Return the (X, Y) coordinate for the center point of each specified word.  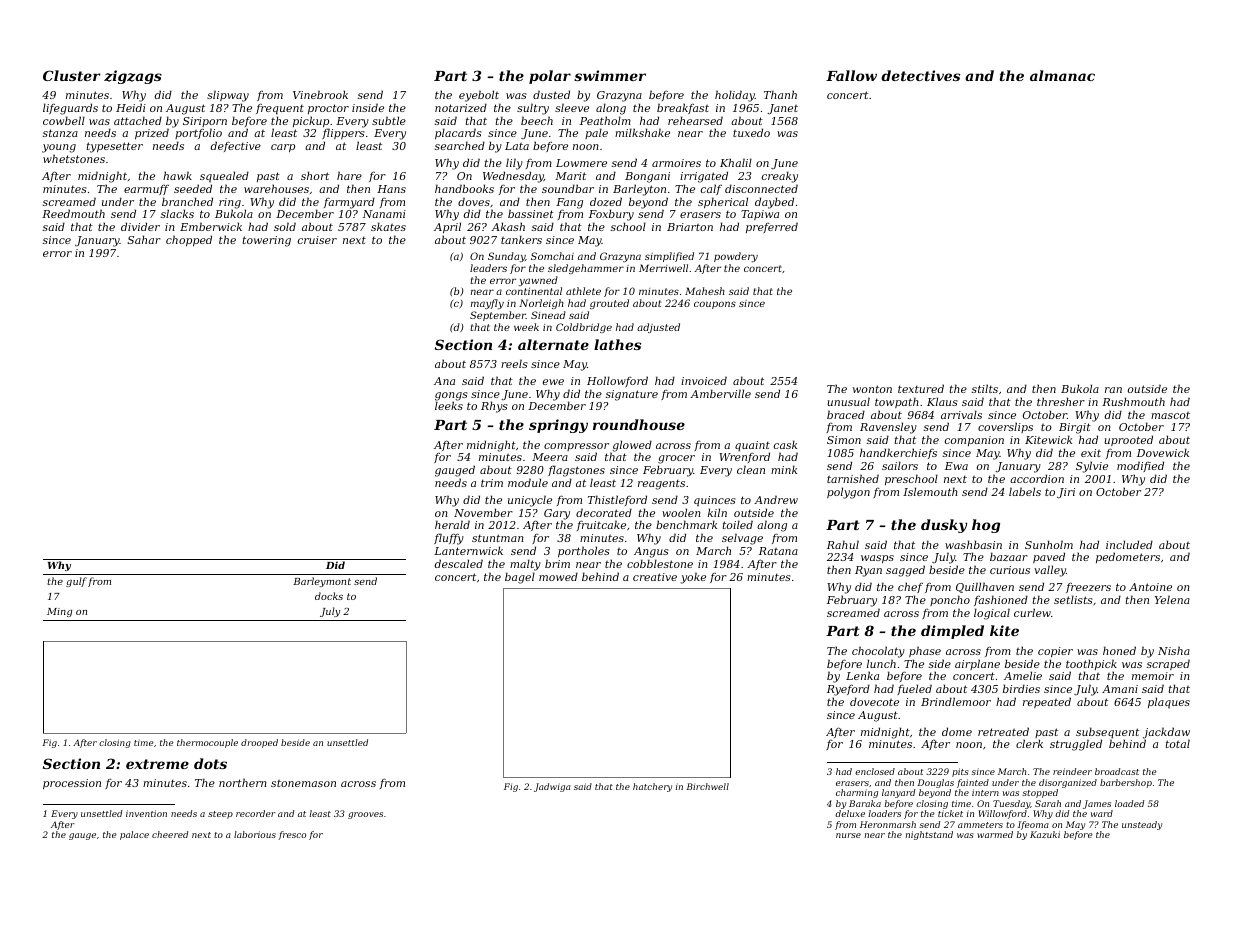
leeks (449, 406)
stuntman (498, 538)
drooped (259, 743)
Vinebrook (320, 94)
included (1129, 544)
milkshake (642, 132)
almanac (1062, 75)
